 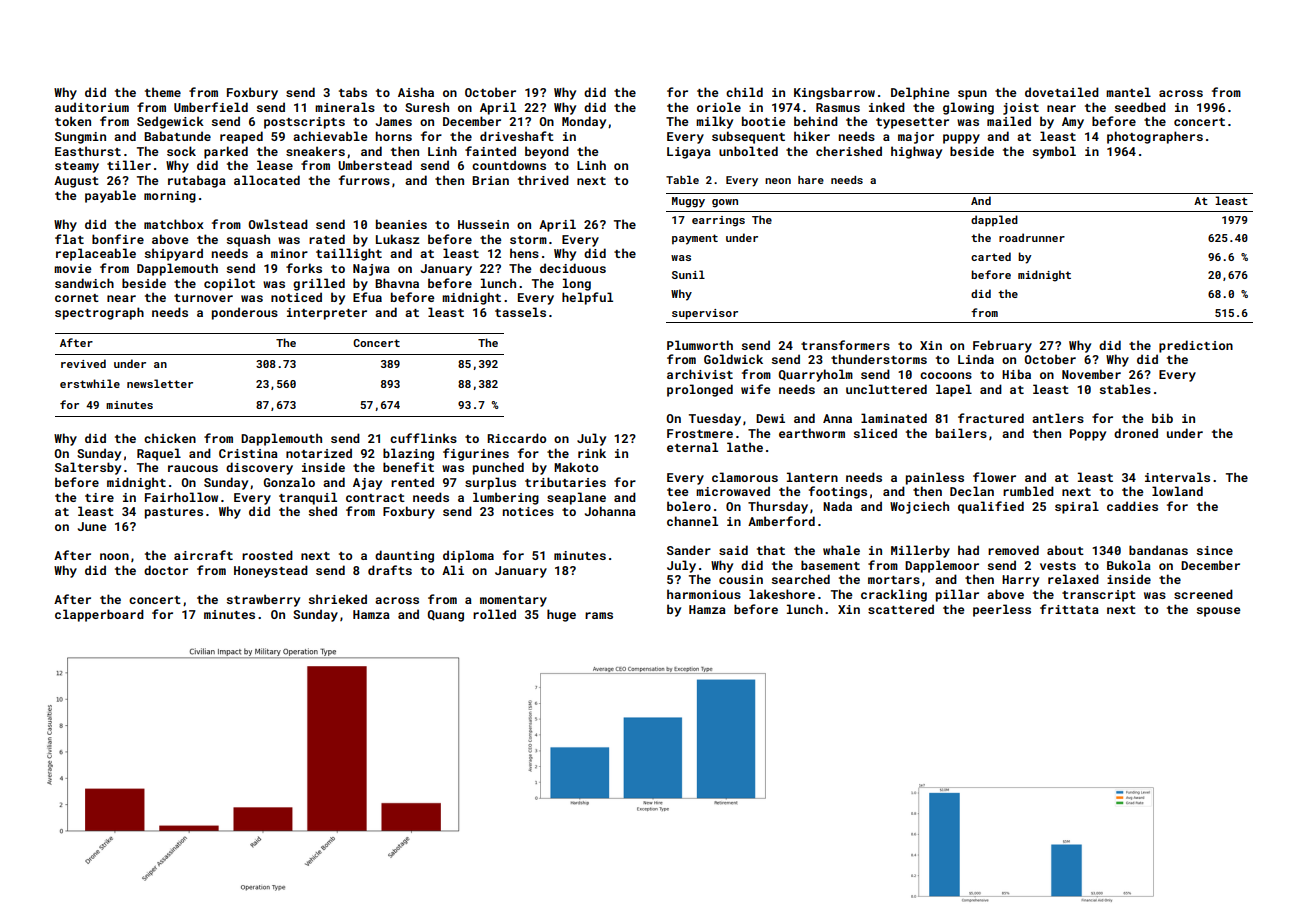 What do you see at coordinates (241, 137) in the page?
I see `reaped` at bounding box center [241, 137].
